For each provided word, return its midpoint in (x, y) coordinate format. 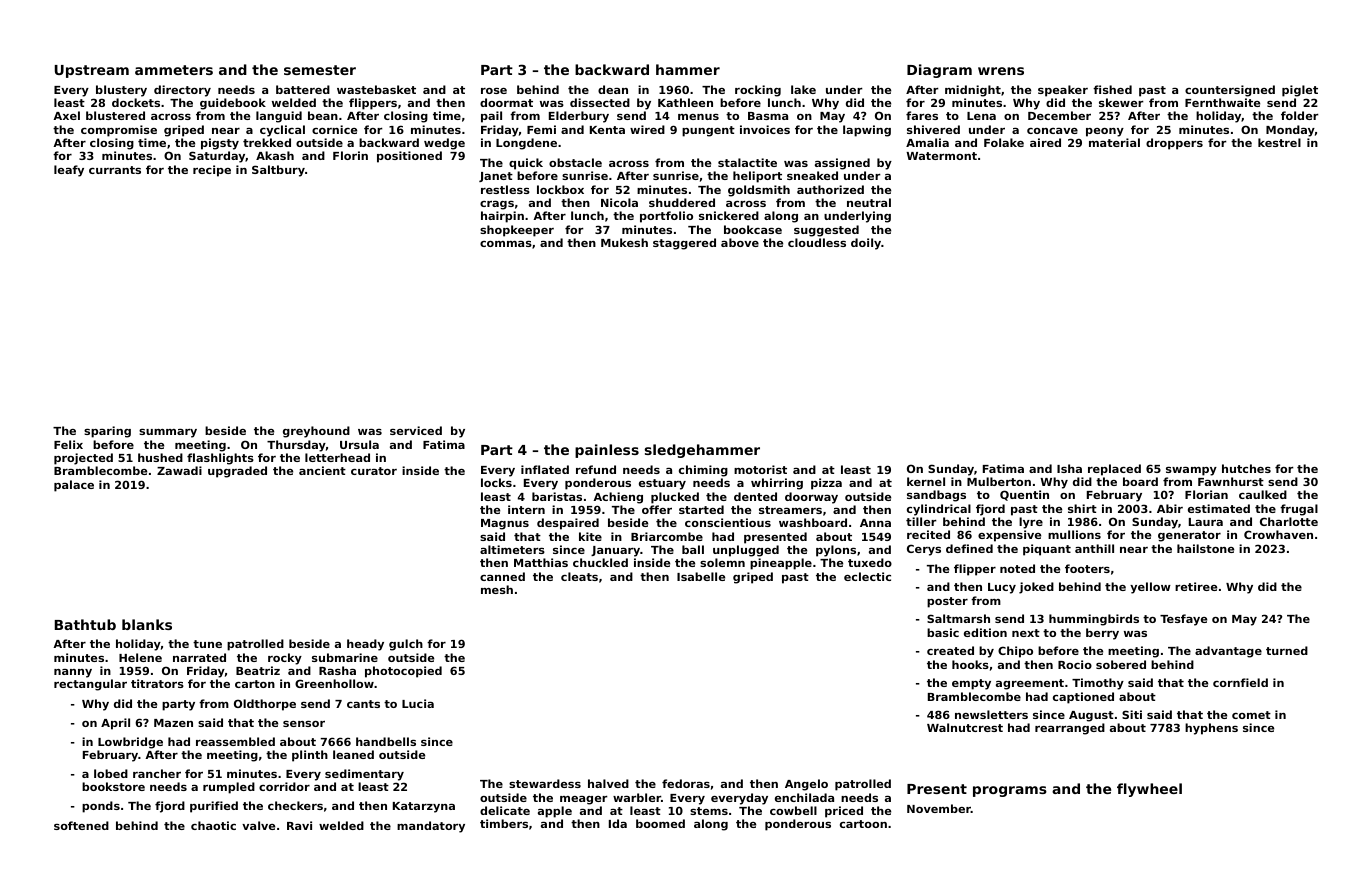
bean (323, 115)
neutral (869, 202)
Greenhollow (334, 683)
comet (1251, 715)
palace (74, 486)
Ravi (299, 825)
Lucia (418, 703)
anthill (1094, 548)
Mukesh (624, 242)
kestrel (1279, 142)
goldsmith (759, 191)
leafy (69, 171)
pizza (826, 484)
